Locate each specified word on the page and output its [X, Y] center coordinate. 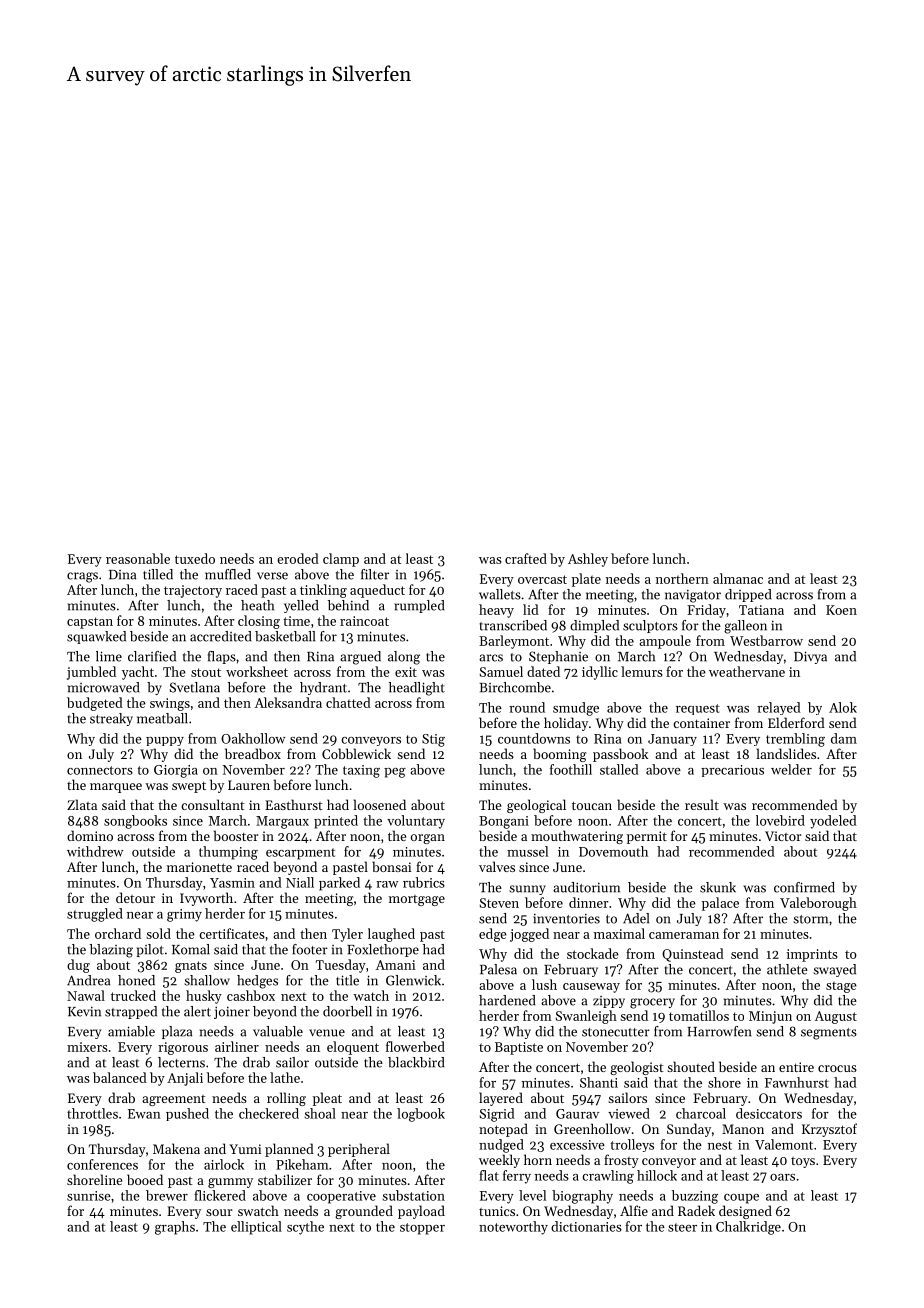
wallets [500, 594]
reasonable [138, 558]
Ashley [588, 560]
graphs [175, 1228]
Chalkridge [748, 1228]
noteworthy [513, 1228]
